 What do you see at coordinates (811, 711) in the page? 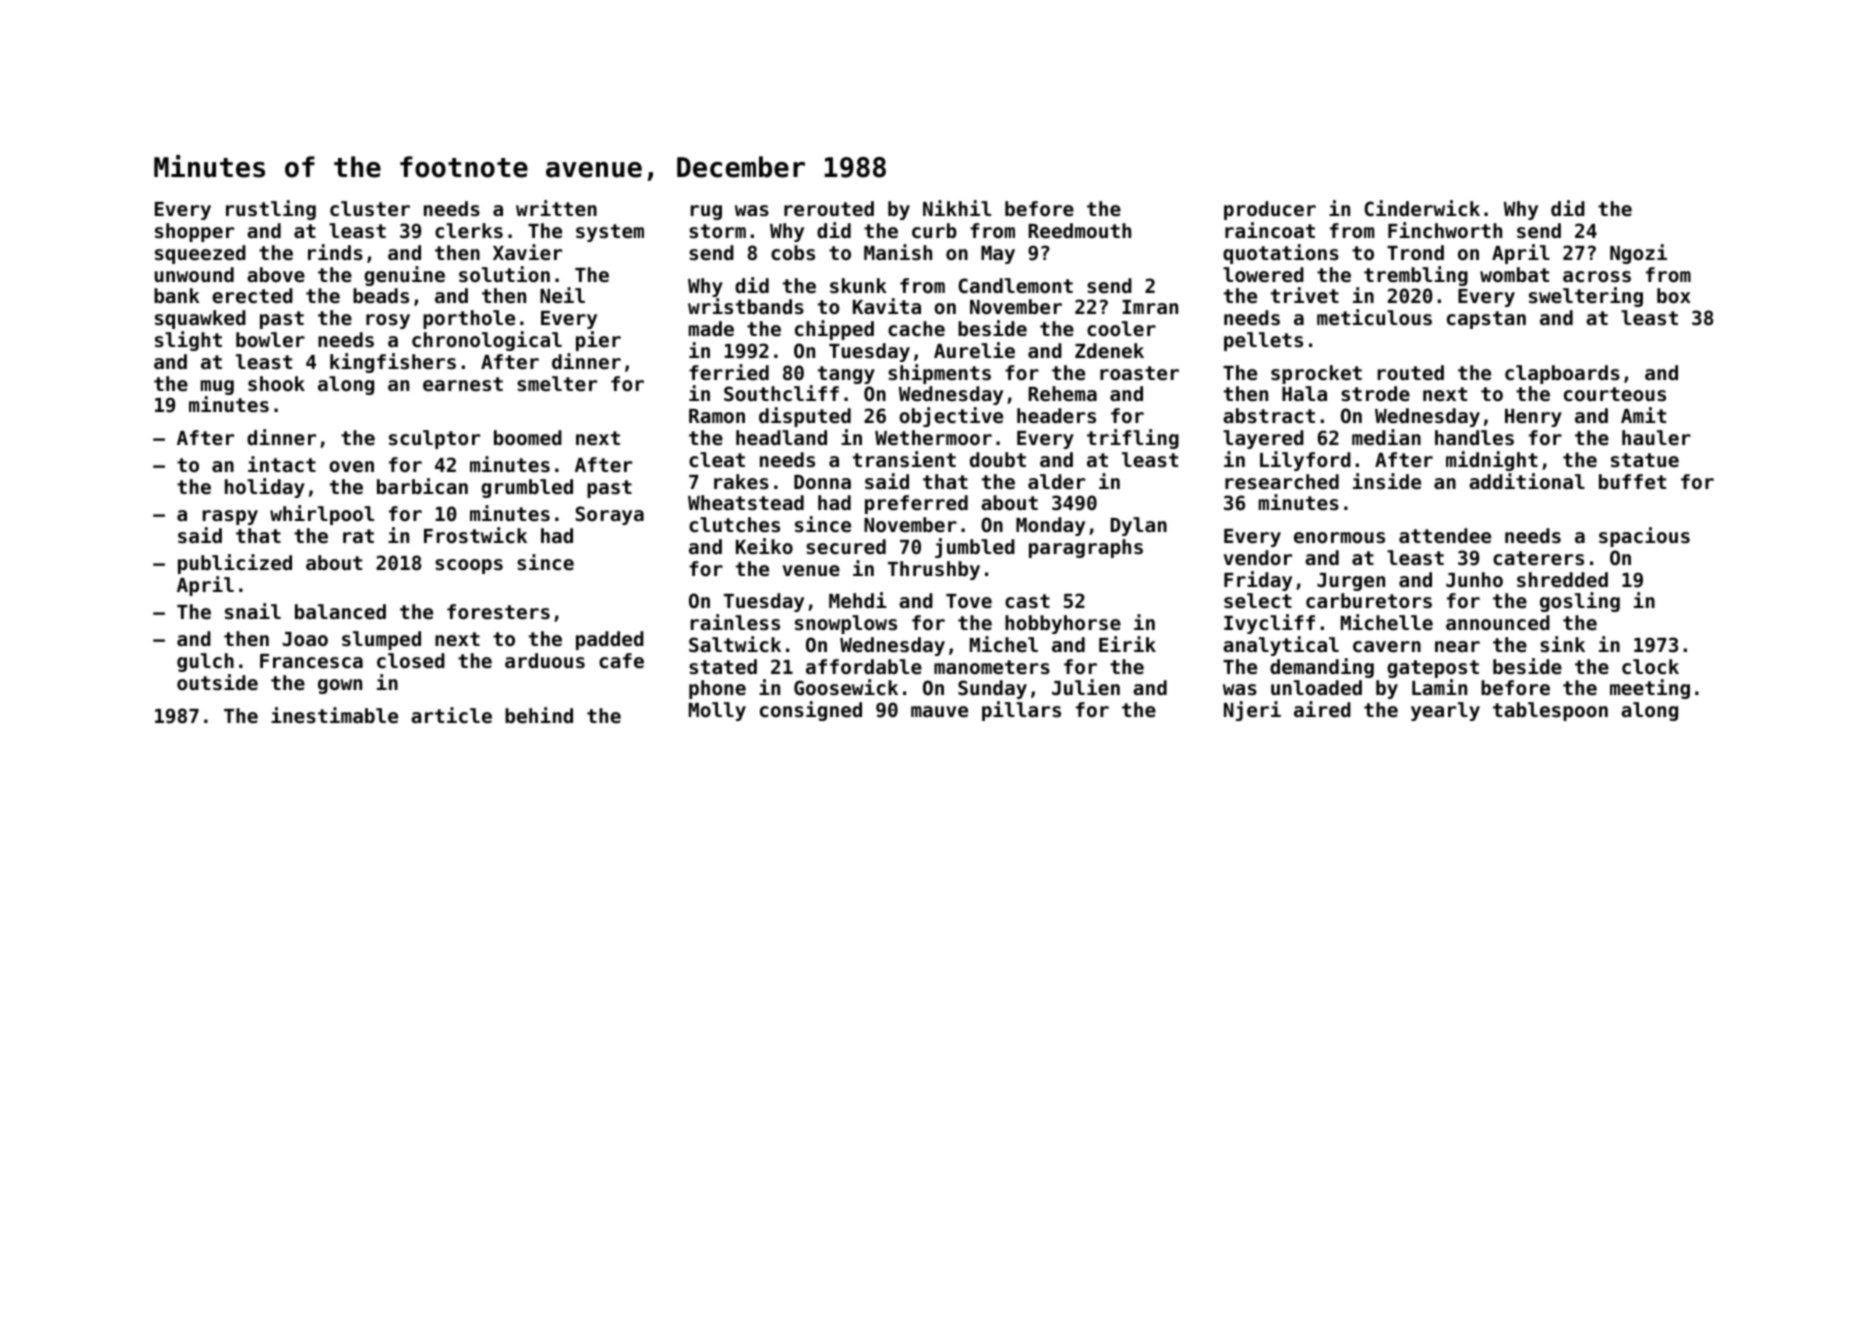
I see `consigned` at bounding box center [811, 711].
